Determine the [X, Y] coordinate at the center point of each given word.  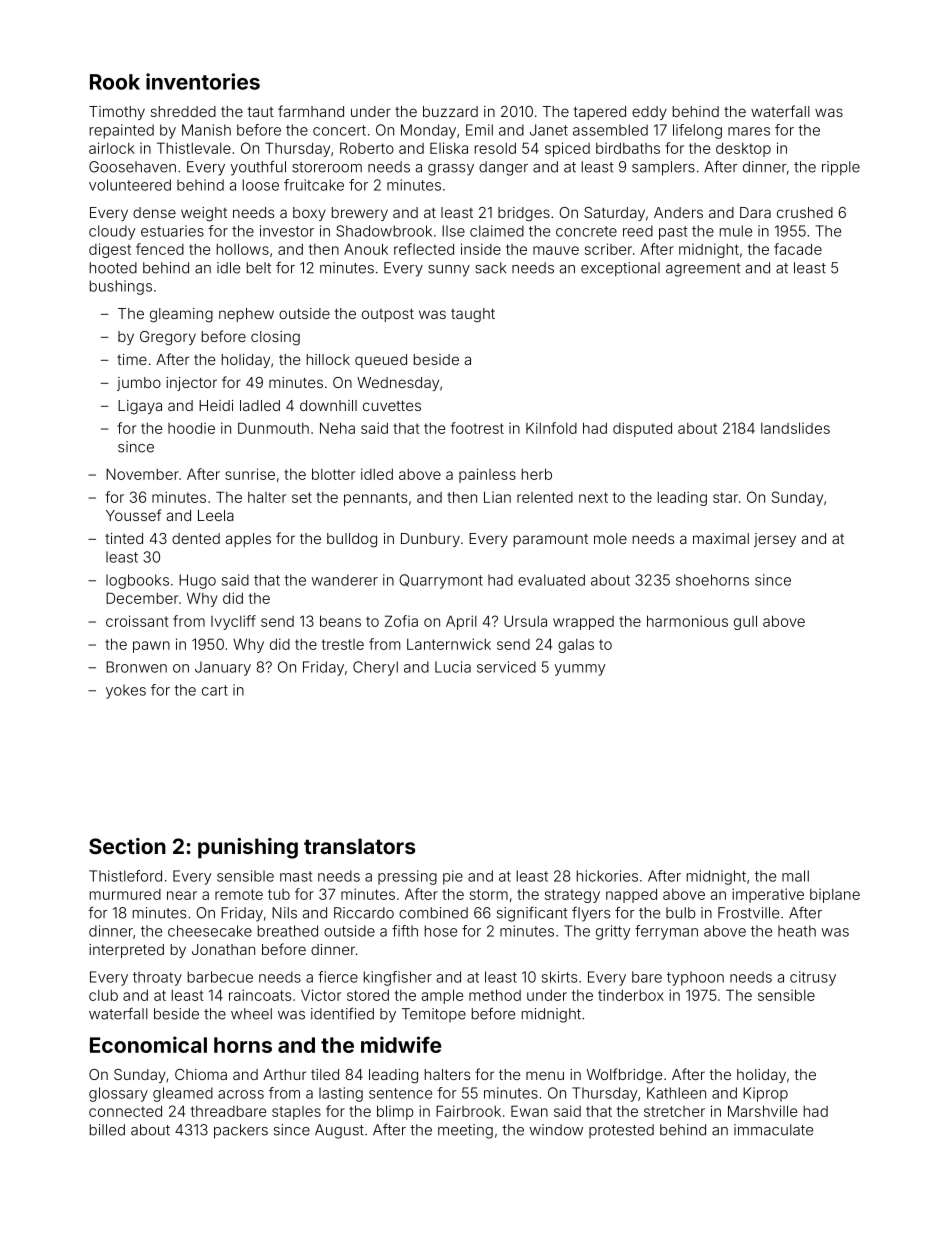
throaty [157, 978]
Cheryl [375, 668]
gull [745, 622]
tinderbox [631, 995]
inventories [203, 81]
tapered [600, 113]
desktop [743, 149]
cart [215, 690]
